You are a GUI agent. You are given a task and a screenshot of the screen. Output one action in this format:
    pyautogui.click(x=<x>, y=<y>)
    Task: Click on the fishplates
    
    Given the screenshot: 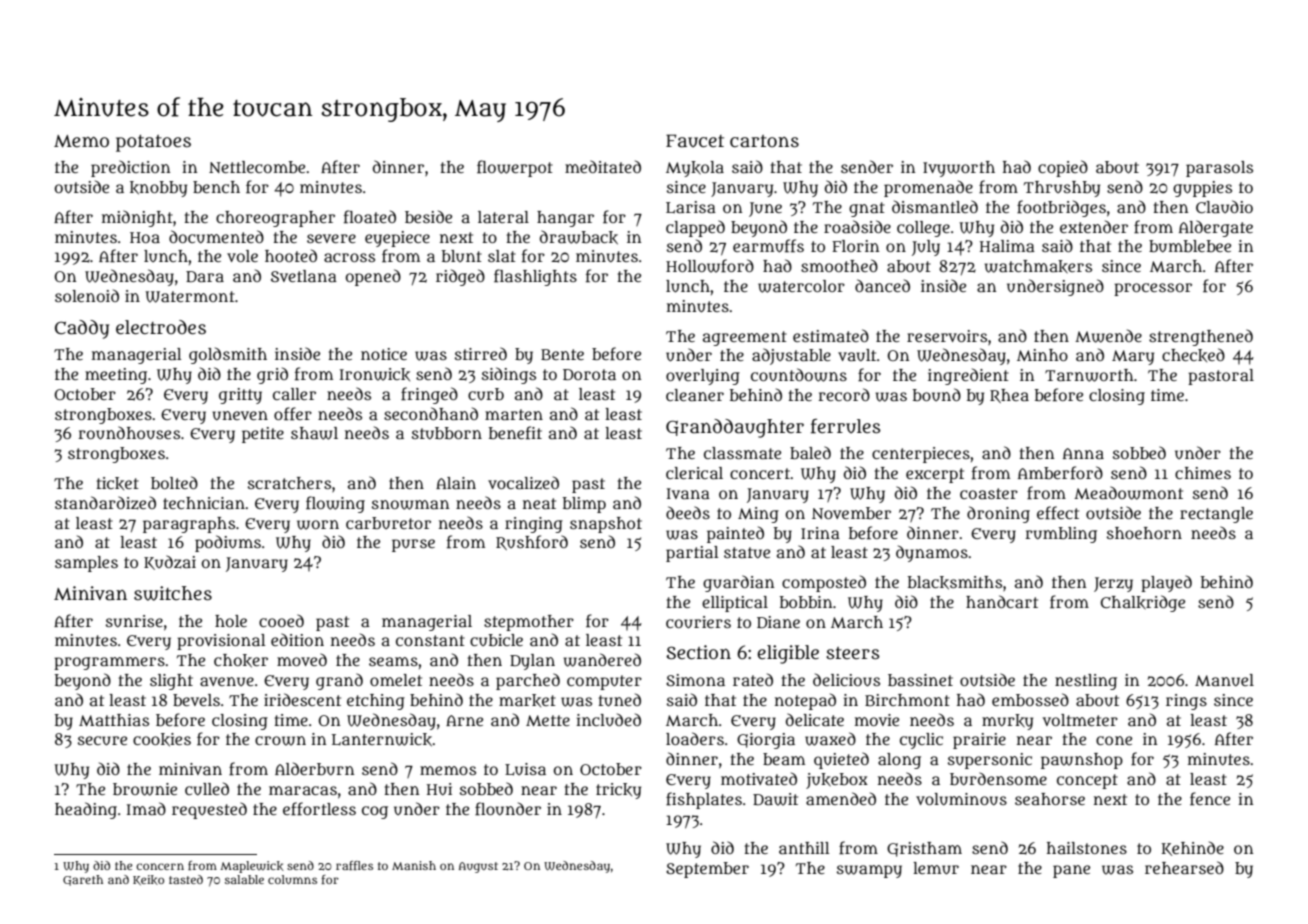 What is the action you would take?
    pyautogui.click(x=704, y=800)
